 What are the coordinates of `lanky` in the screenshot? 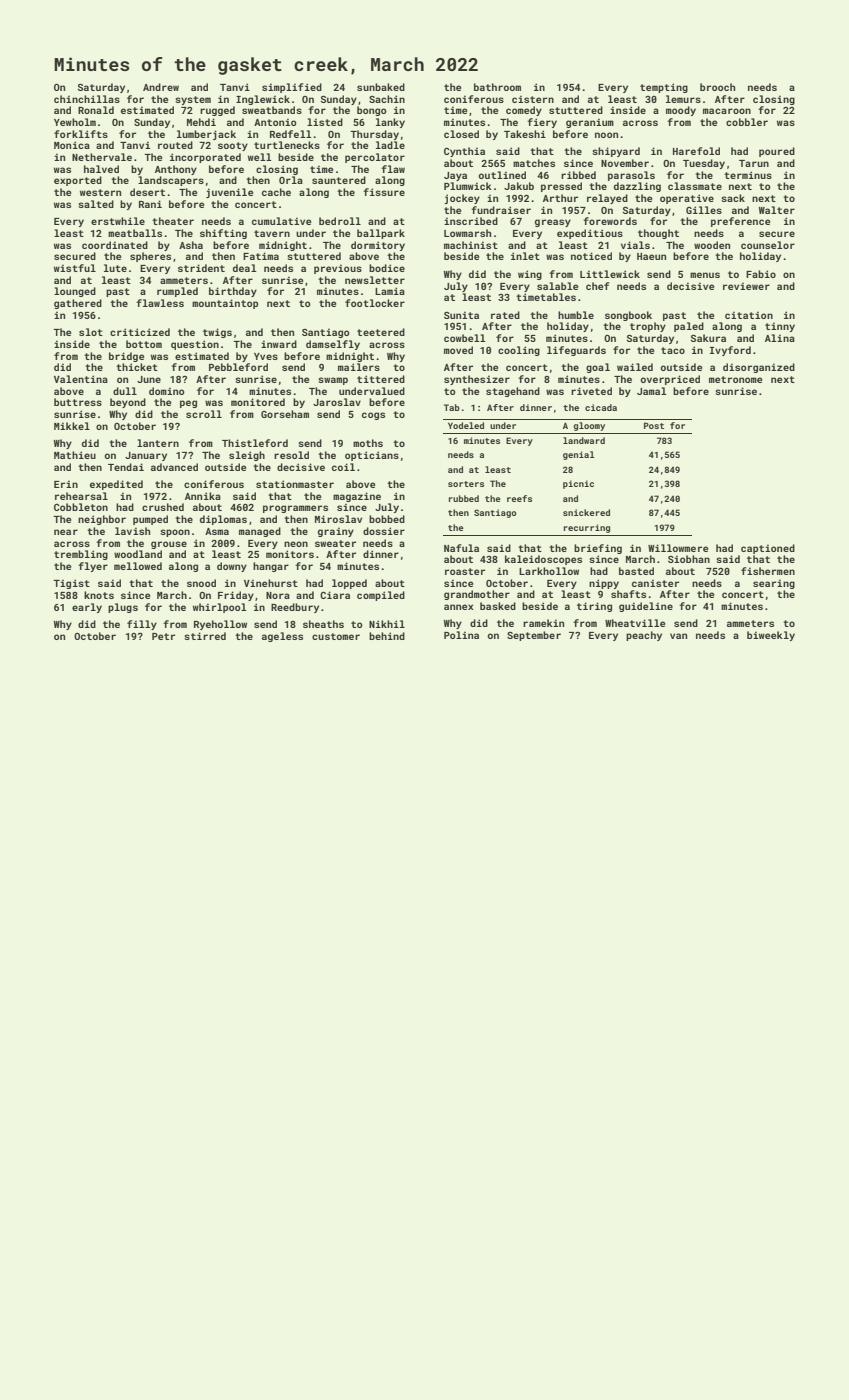 It's located at (390, 123).
